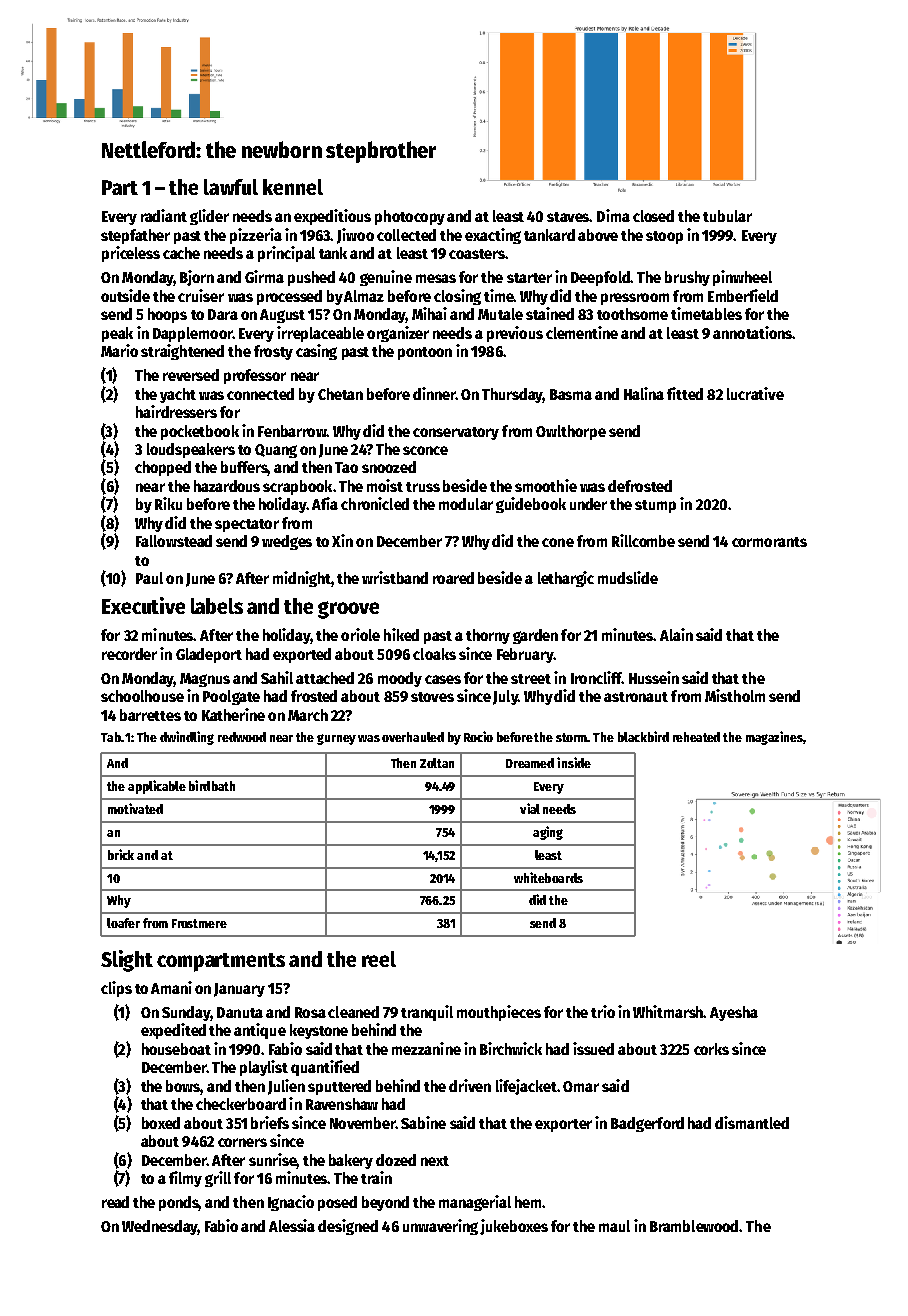 The height and width of the screenshot is (1316, 908). Describe the element at coordinates (209, 217) in the screenshot. I see `glider` at that location.
